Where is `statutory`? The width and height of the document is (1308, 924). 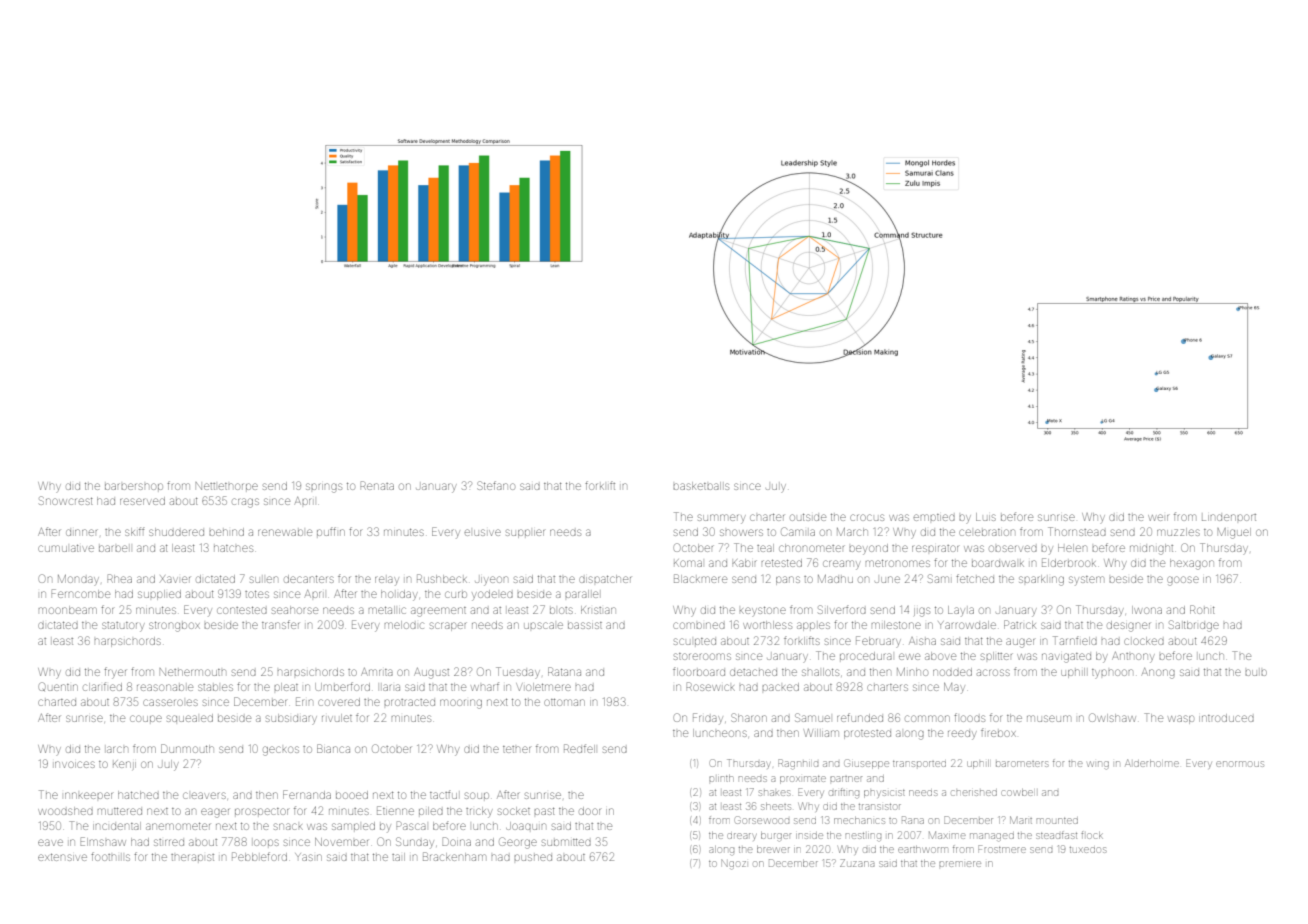 statutory is located at coordinates (123, 627).
